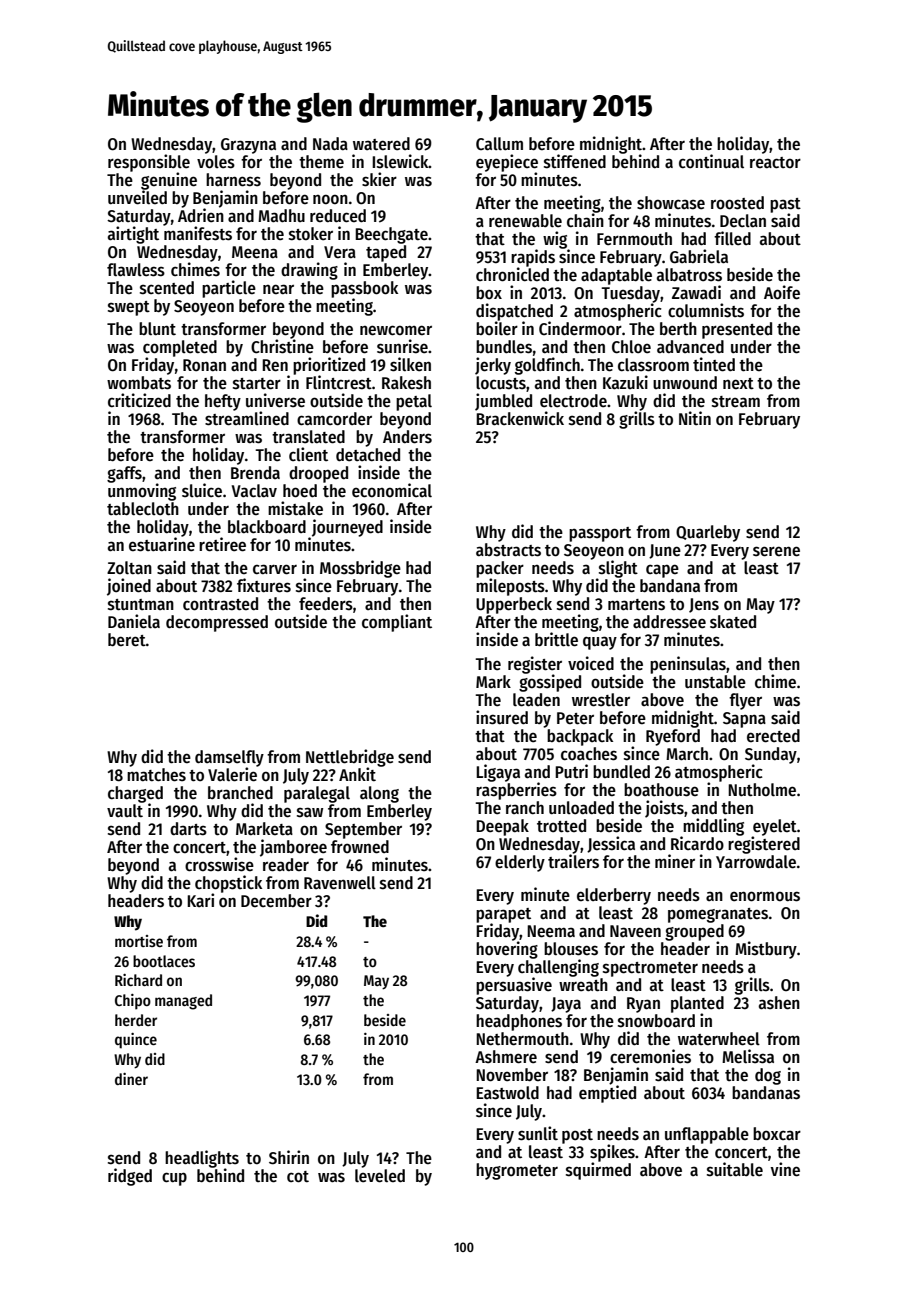  What do you see at coordinates (289, 1157) in the page?
I see `Shirin` at bounding box center [289, 1157].
